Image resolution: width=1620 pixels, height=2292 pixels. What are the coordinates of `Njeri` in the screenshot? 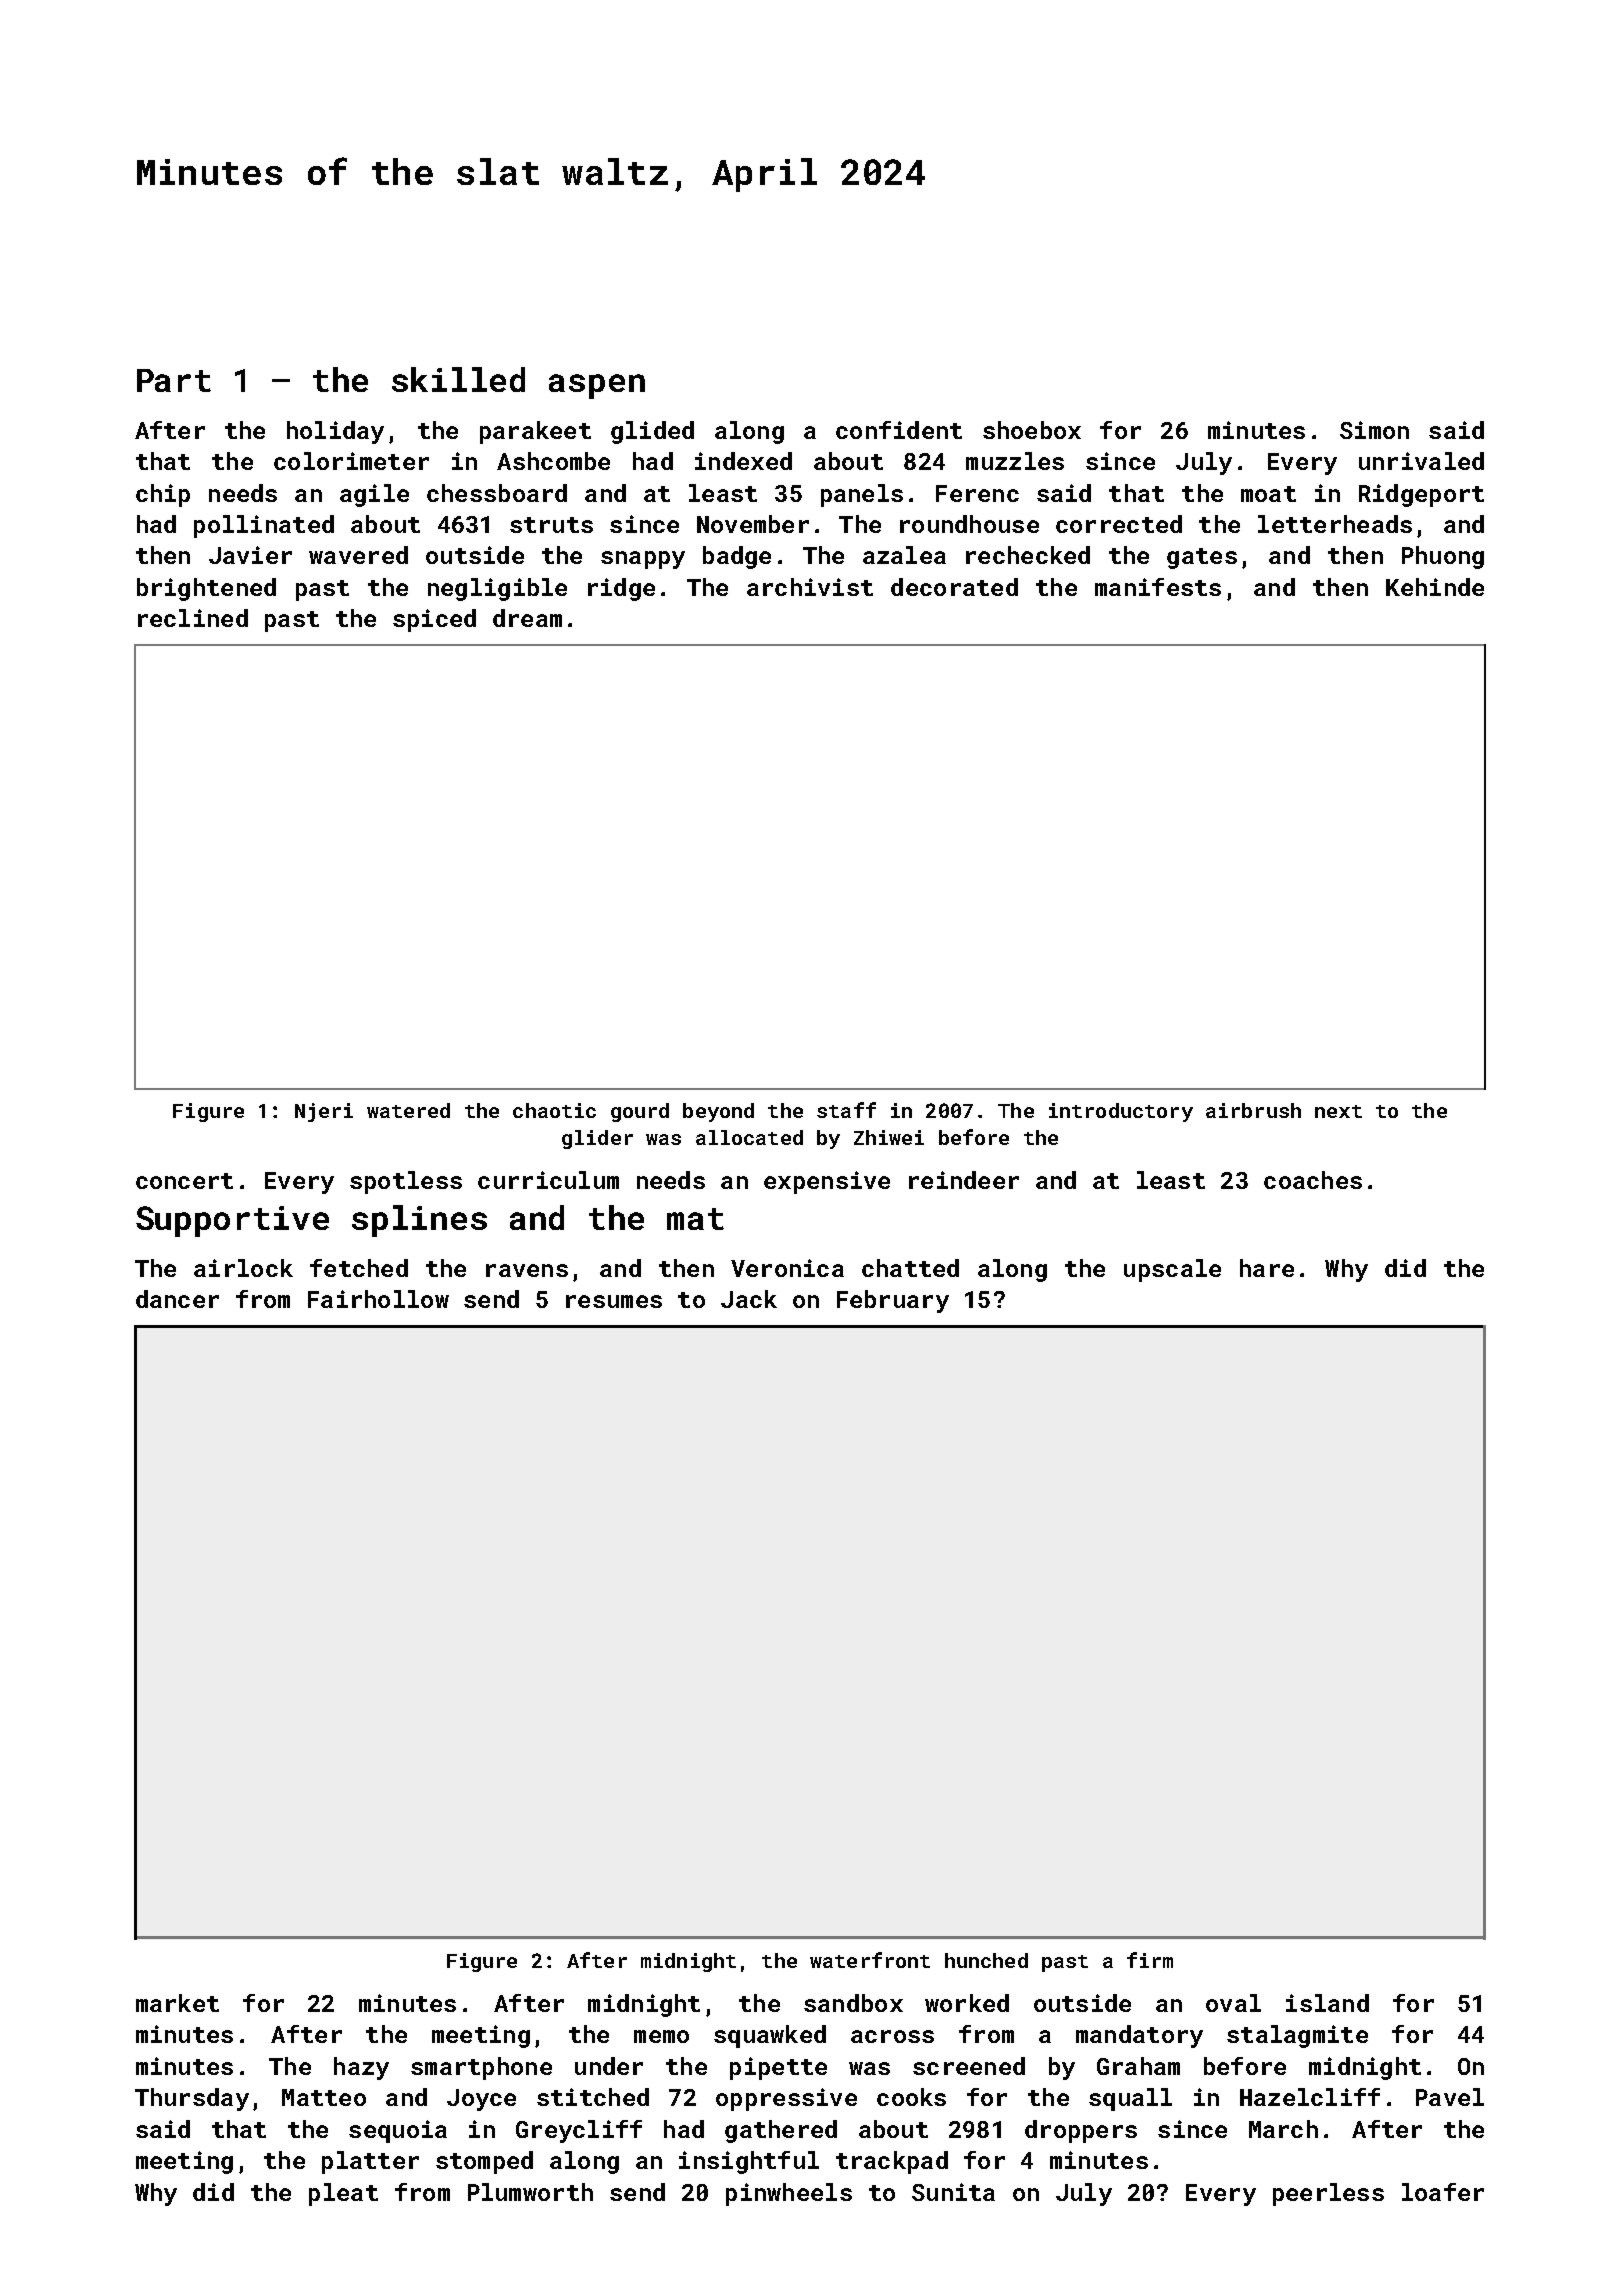 It's located at (324, 1112).
